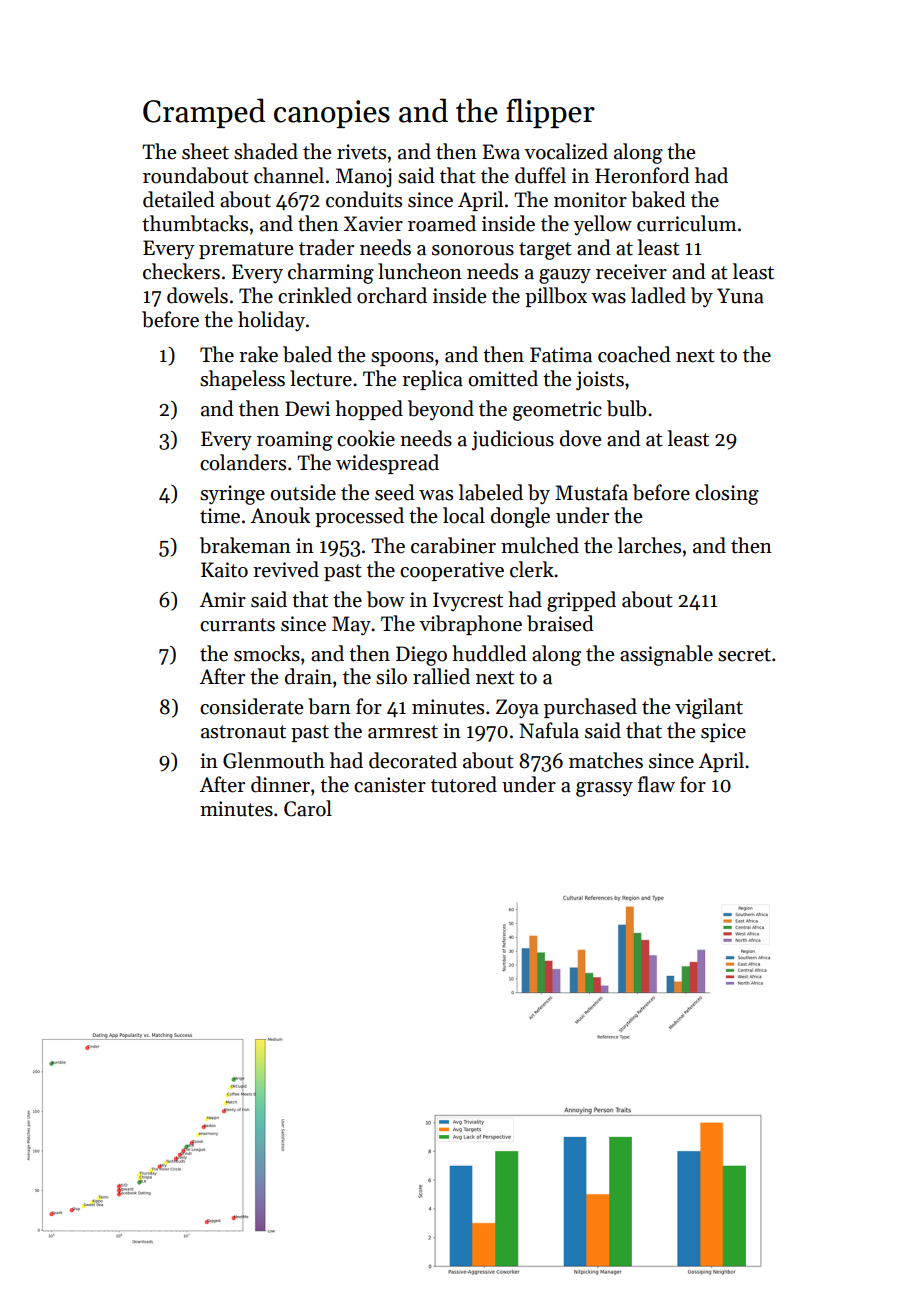 This image has height=1314, width=924. What do you see at coordinates (687, 223) in the image?
I see `curriculum` at bounding box center [687, 223].
